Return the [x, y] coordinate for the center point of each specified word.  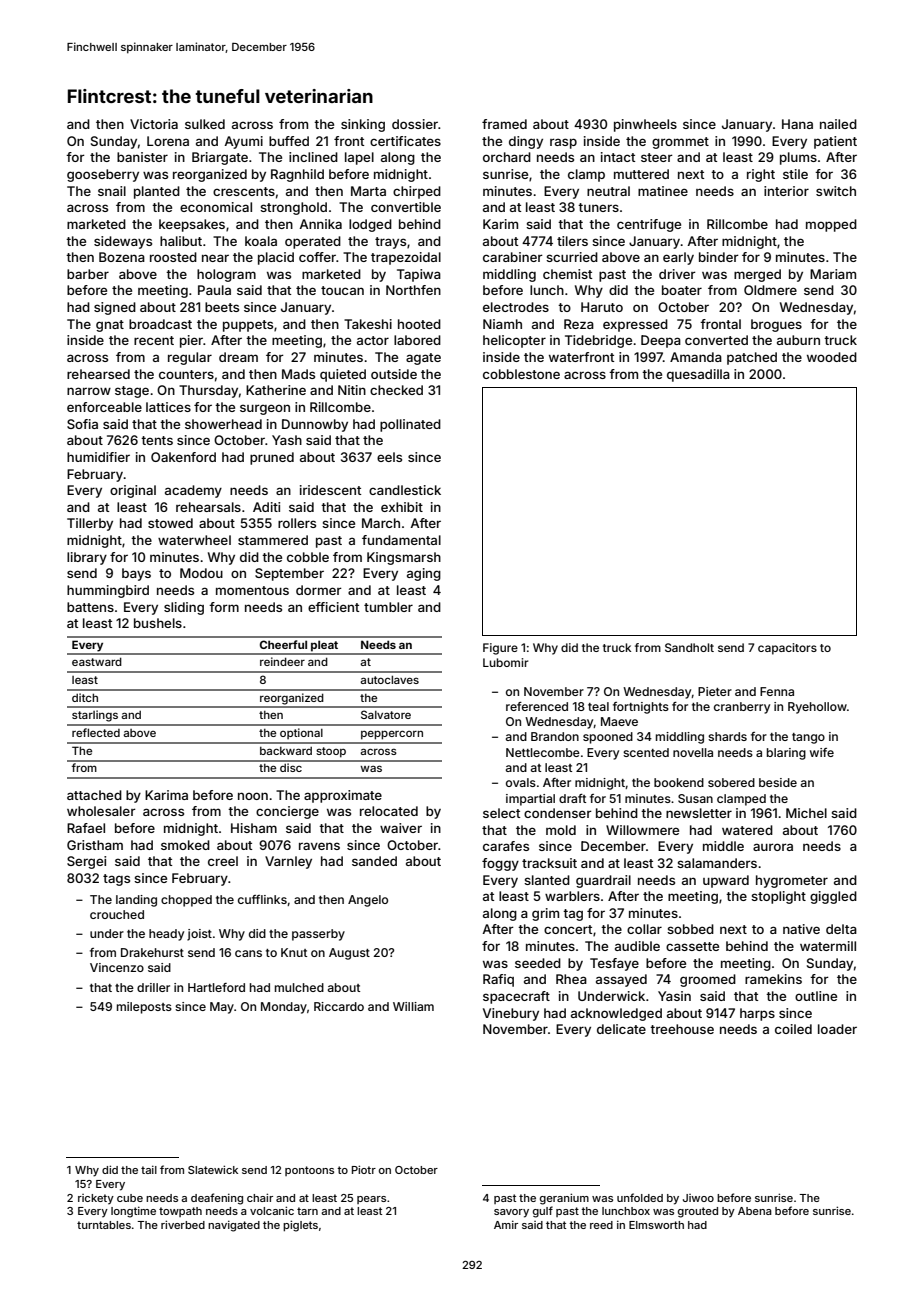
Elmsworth [656, 1225]
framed [504, 124]
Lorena [168, 141]
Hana [797, 124]
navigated [234, 1226]
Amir [506, 1224]
